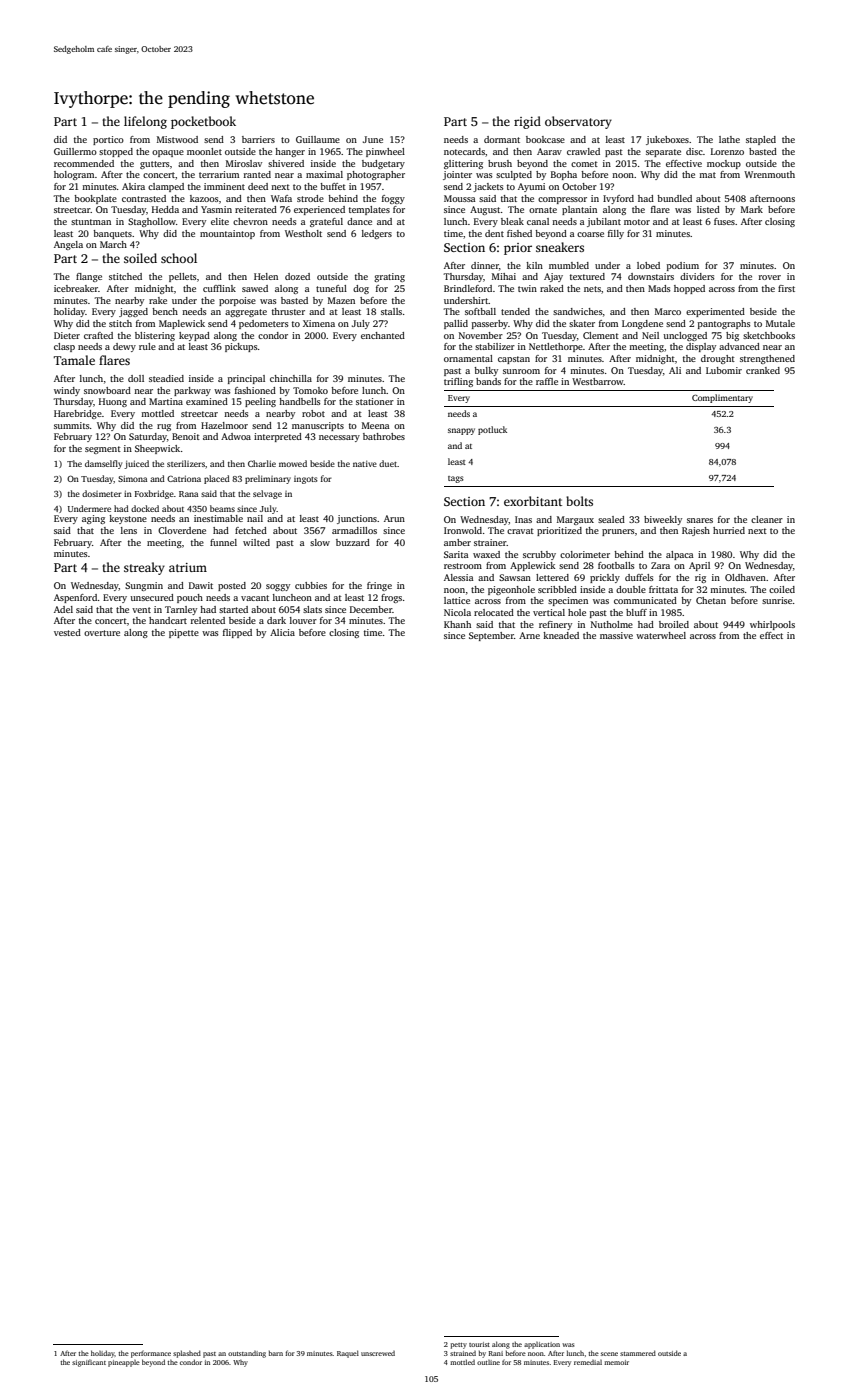 This screenshot has width=849, height=1400. What do you see at coordinates (151, 1354) in the screenshot?
I see `performance` at bounding box center [151, 1354].
